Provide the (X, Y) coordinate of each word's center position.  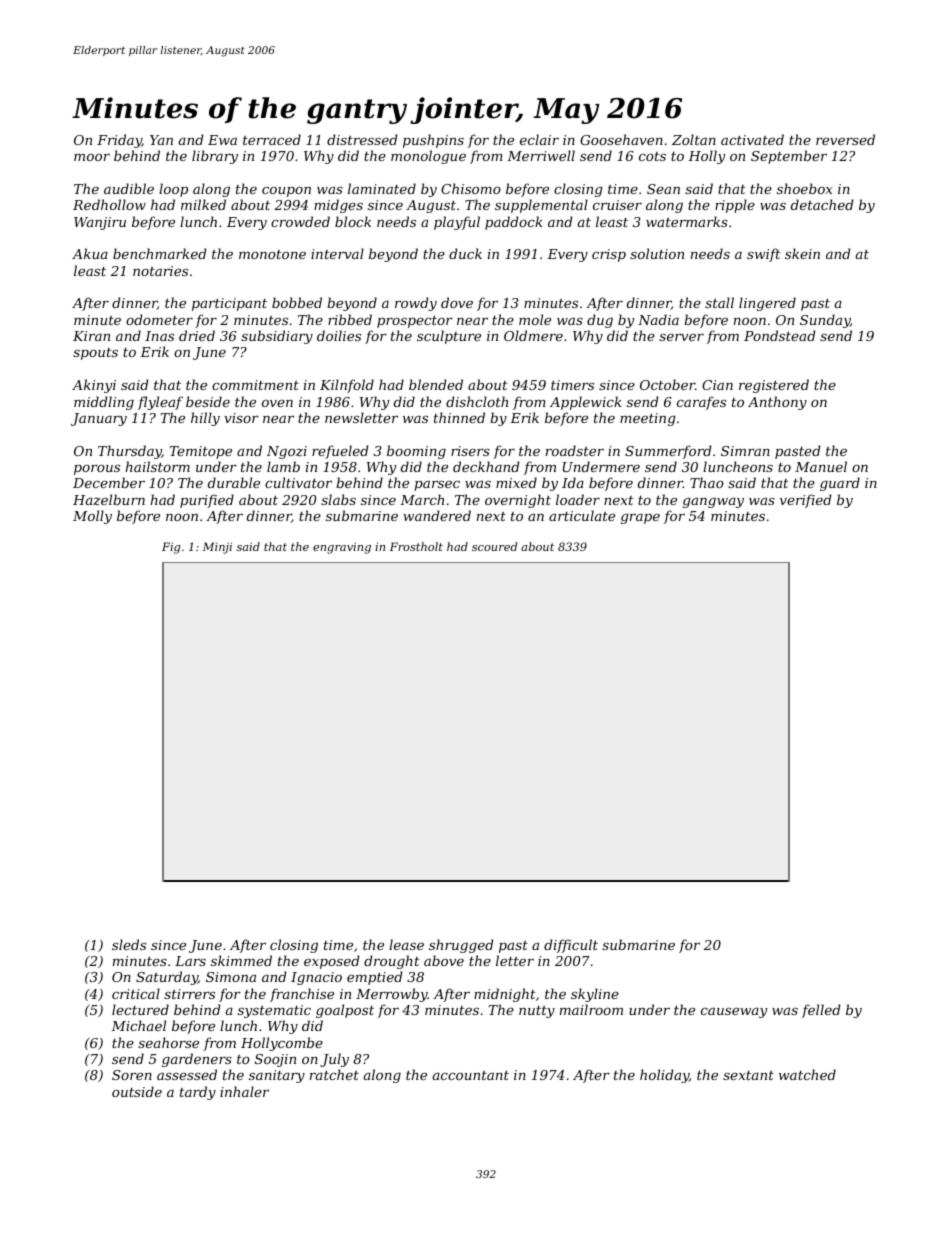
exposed (332, 962)
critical (136, 993)
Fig (171, 548)
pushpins (433, 141)
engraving (342, 548)
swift (764, 255)
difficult (571, 946)
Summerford (668, 452)
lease (406, 944)
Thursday (130, 452)
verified (806, 501)
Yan (161, 140)
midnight (505, 995)
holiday (664, 1076)
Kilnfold (347, 386)
